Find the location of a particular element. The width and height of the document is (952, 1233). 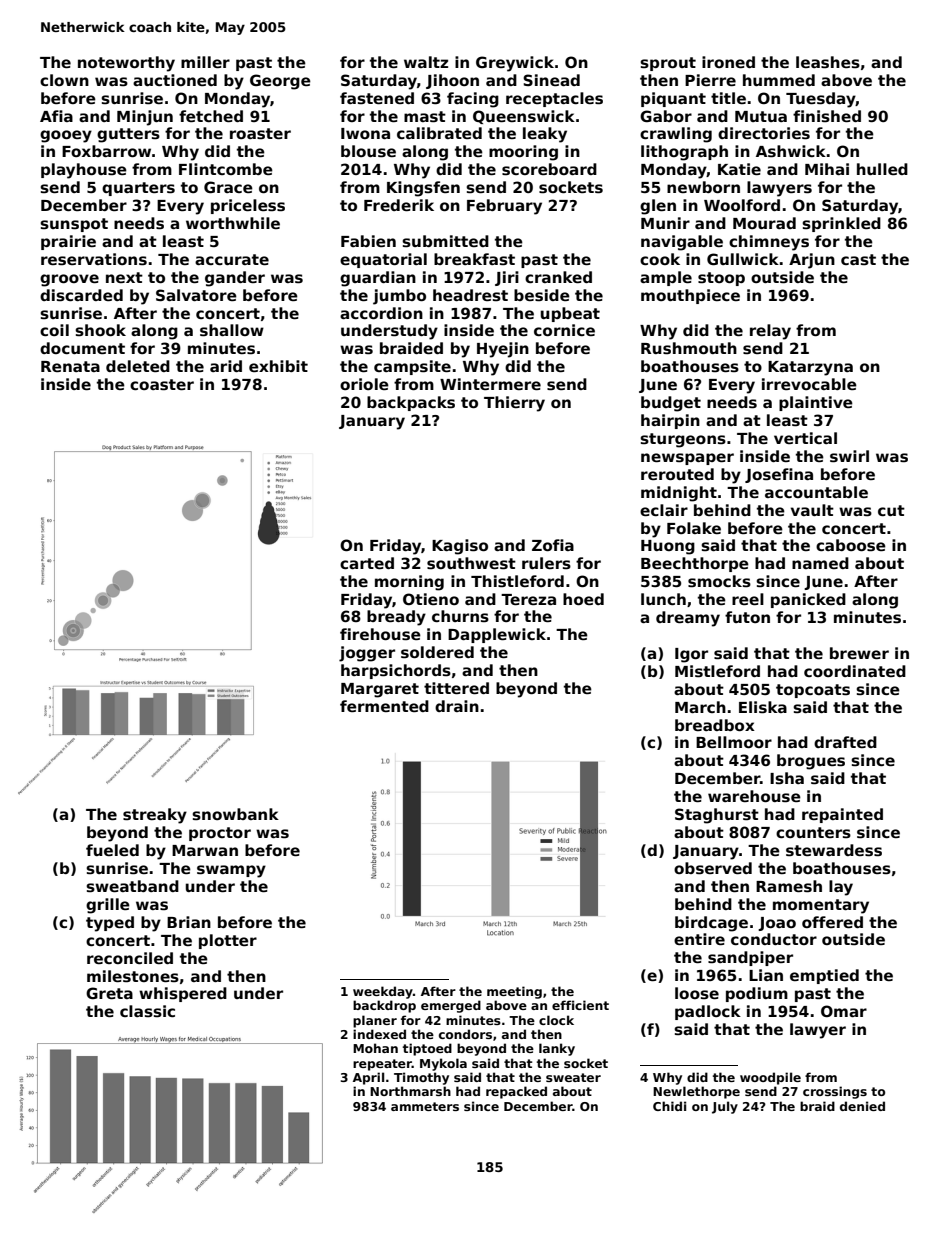

miller is located at coordinates (205, 62).
